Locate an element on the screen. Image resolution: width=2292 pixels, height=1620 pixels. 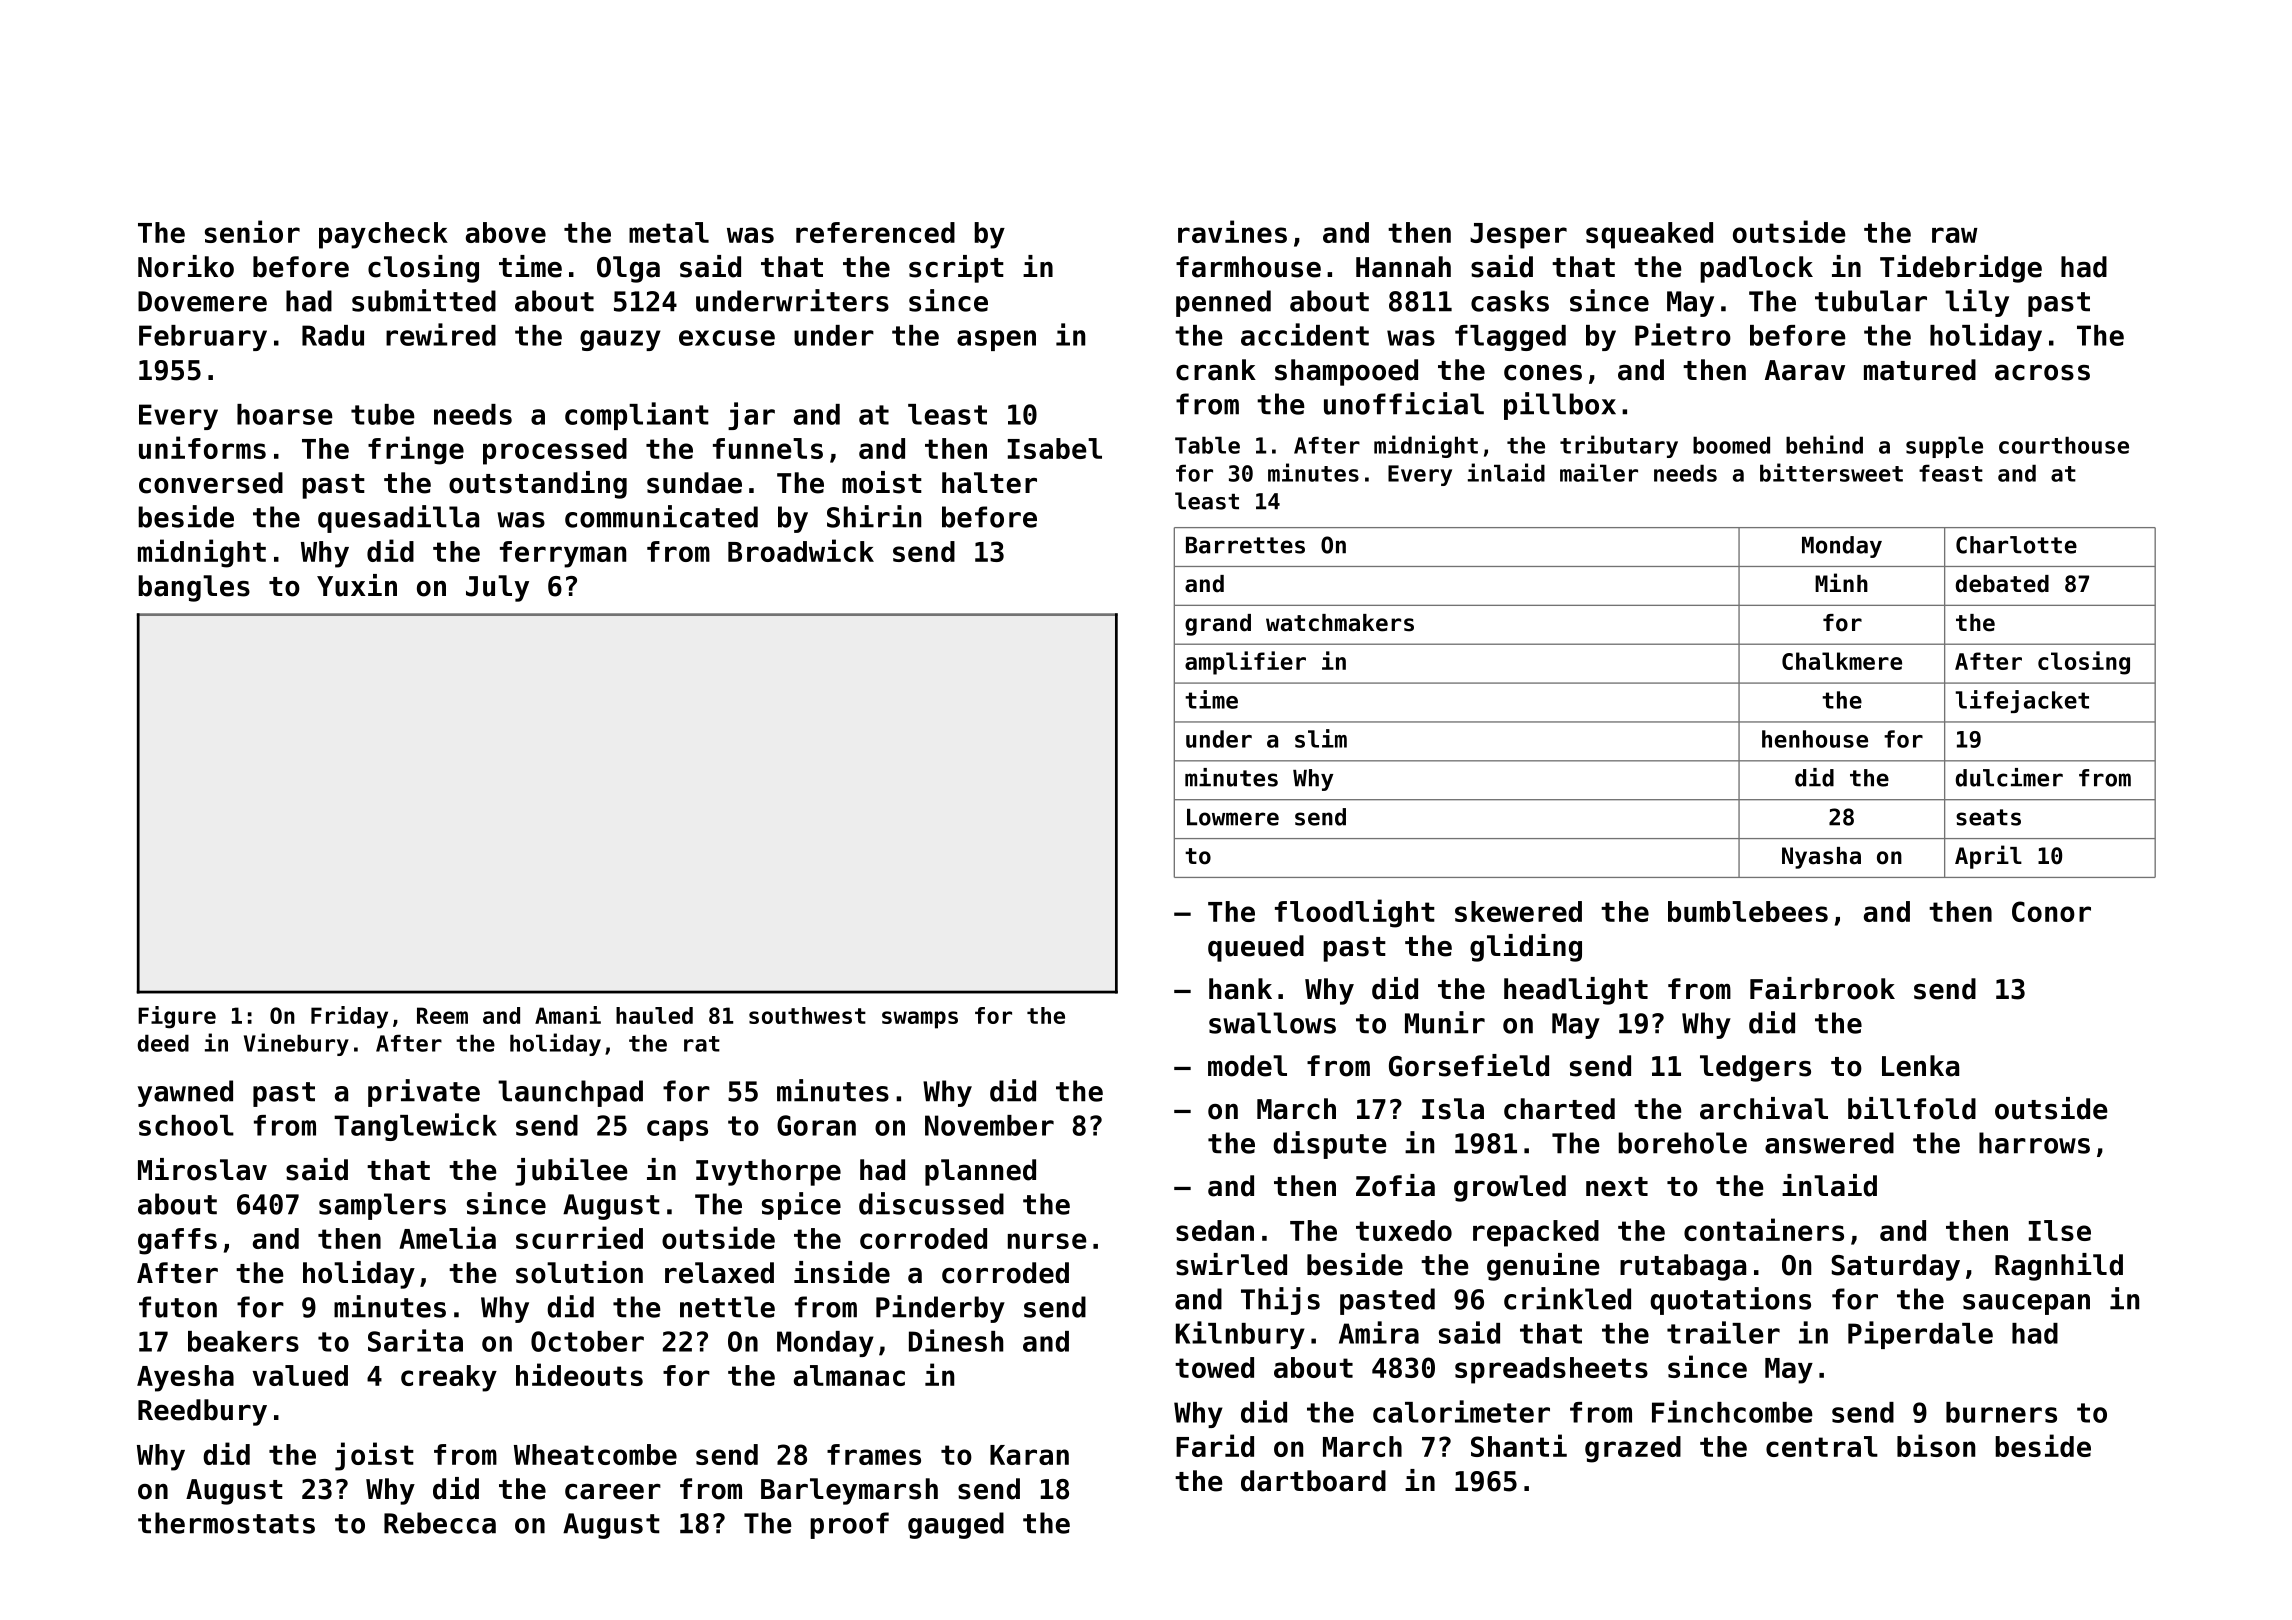
beakers is located at coordinates (243, 1341).
